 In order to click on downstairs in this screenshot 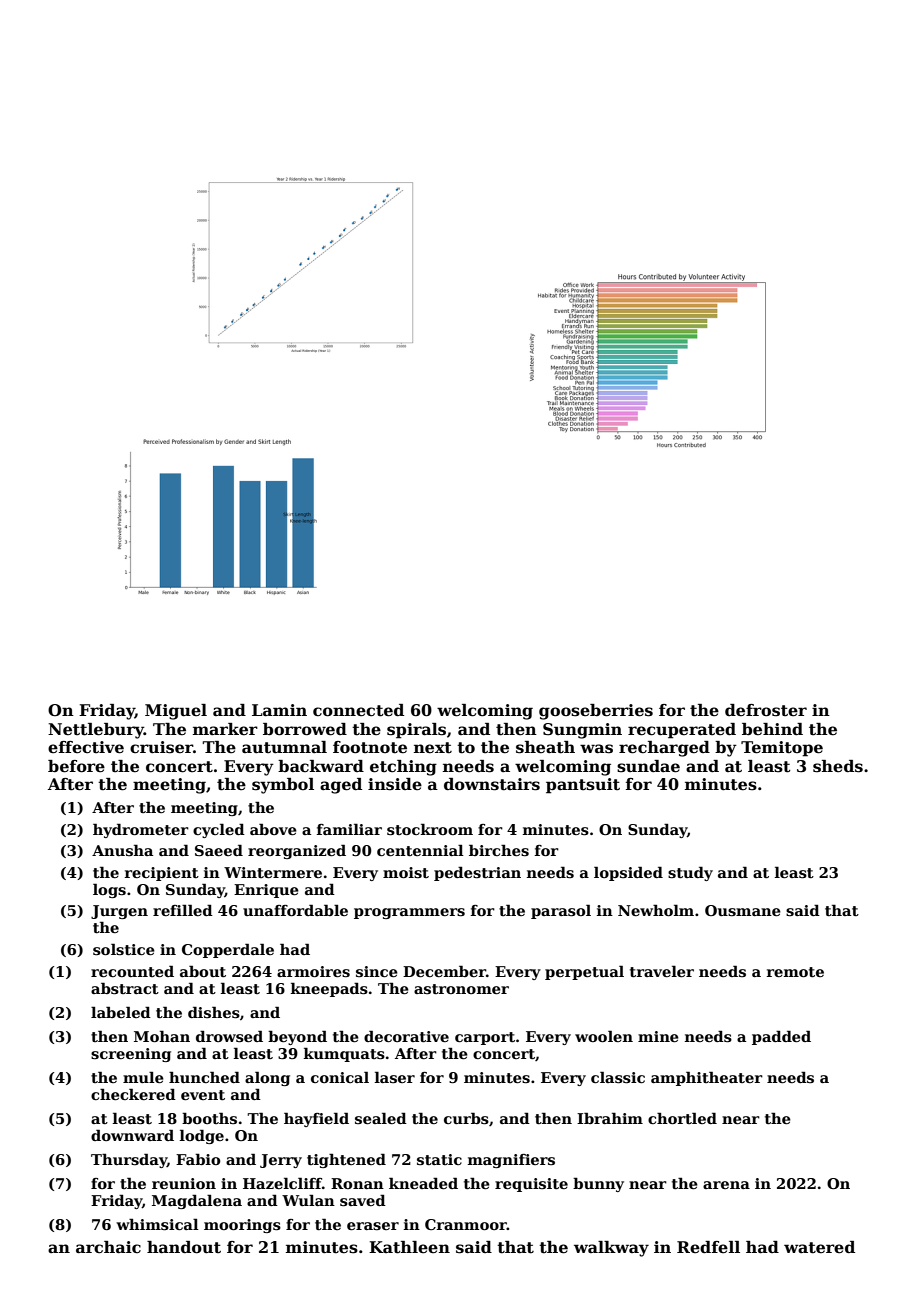, I will do `click(492, 784)`.
